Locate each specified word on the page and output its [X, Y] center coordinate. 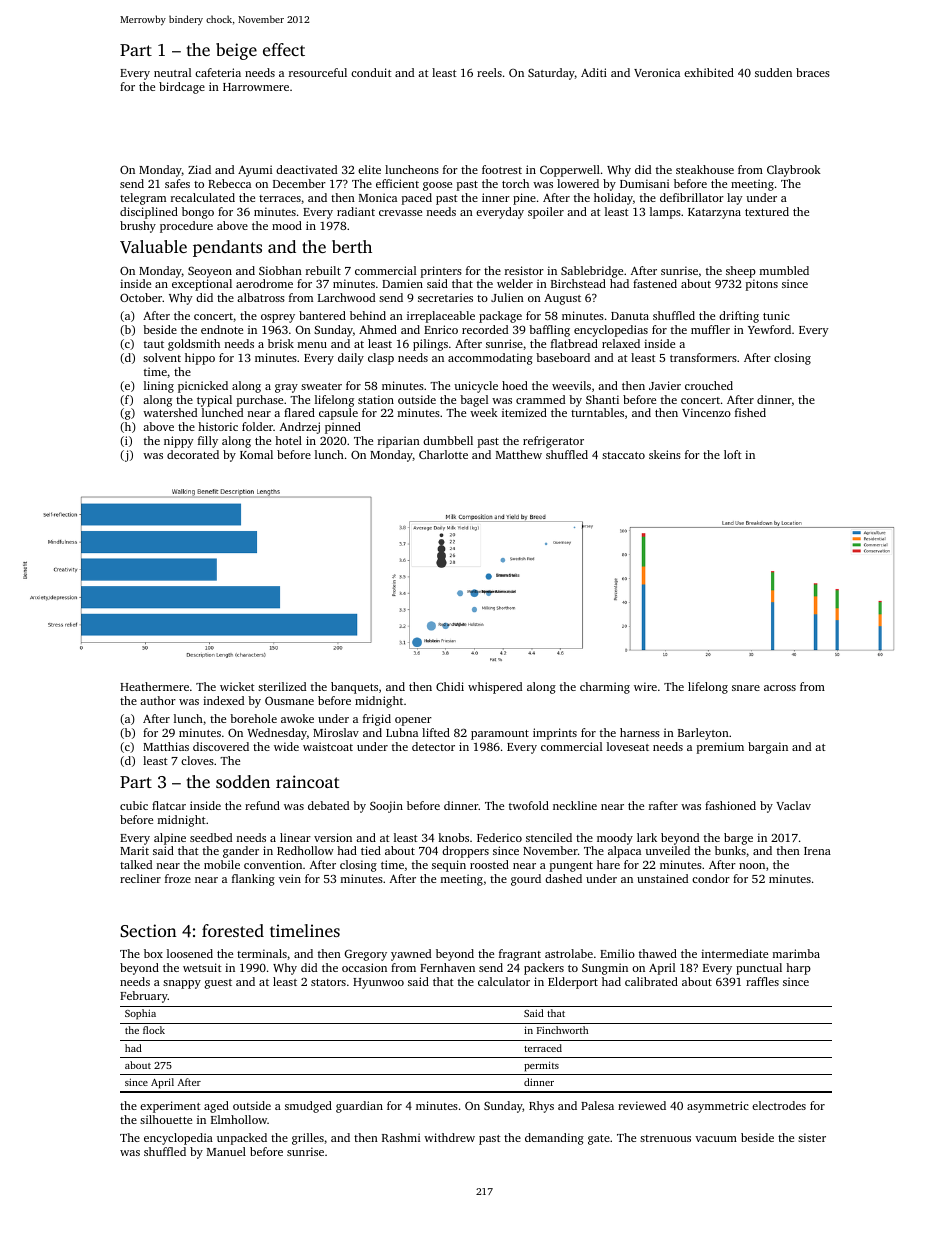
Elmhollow [239, 1119]
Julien [507, 297]
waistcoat [328, 746]
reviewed [642, 1105]
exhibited [709, 72]
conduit [371, 72]
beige [236, 51]
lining [159, 387]
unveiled [667, 850]
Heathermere [154, 686]
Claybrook [794, 171]
